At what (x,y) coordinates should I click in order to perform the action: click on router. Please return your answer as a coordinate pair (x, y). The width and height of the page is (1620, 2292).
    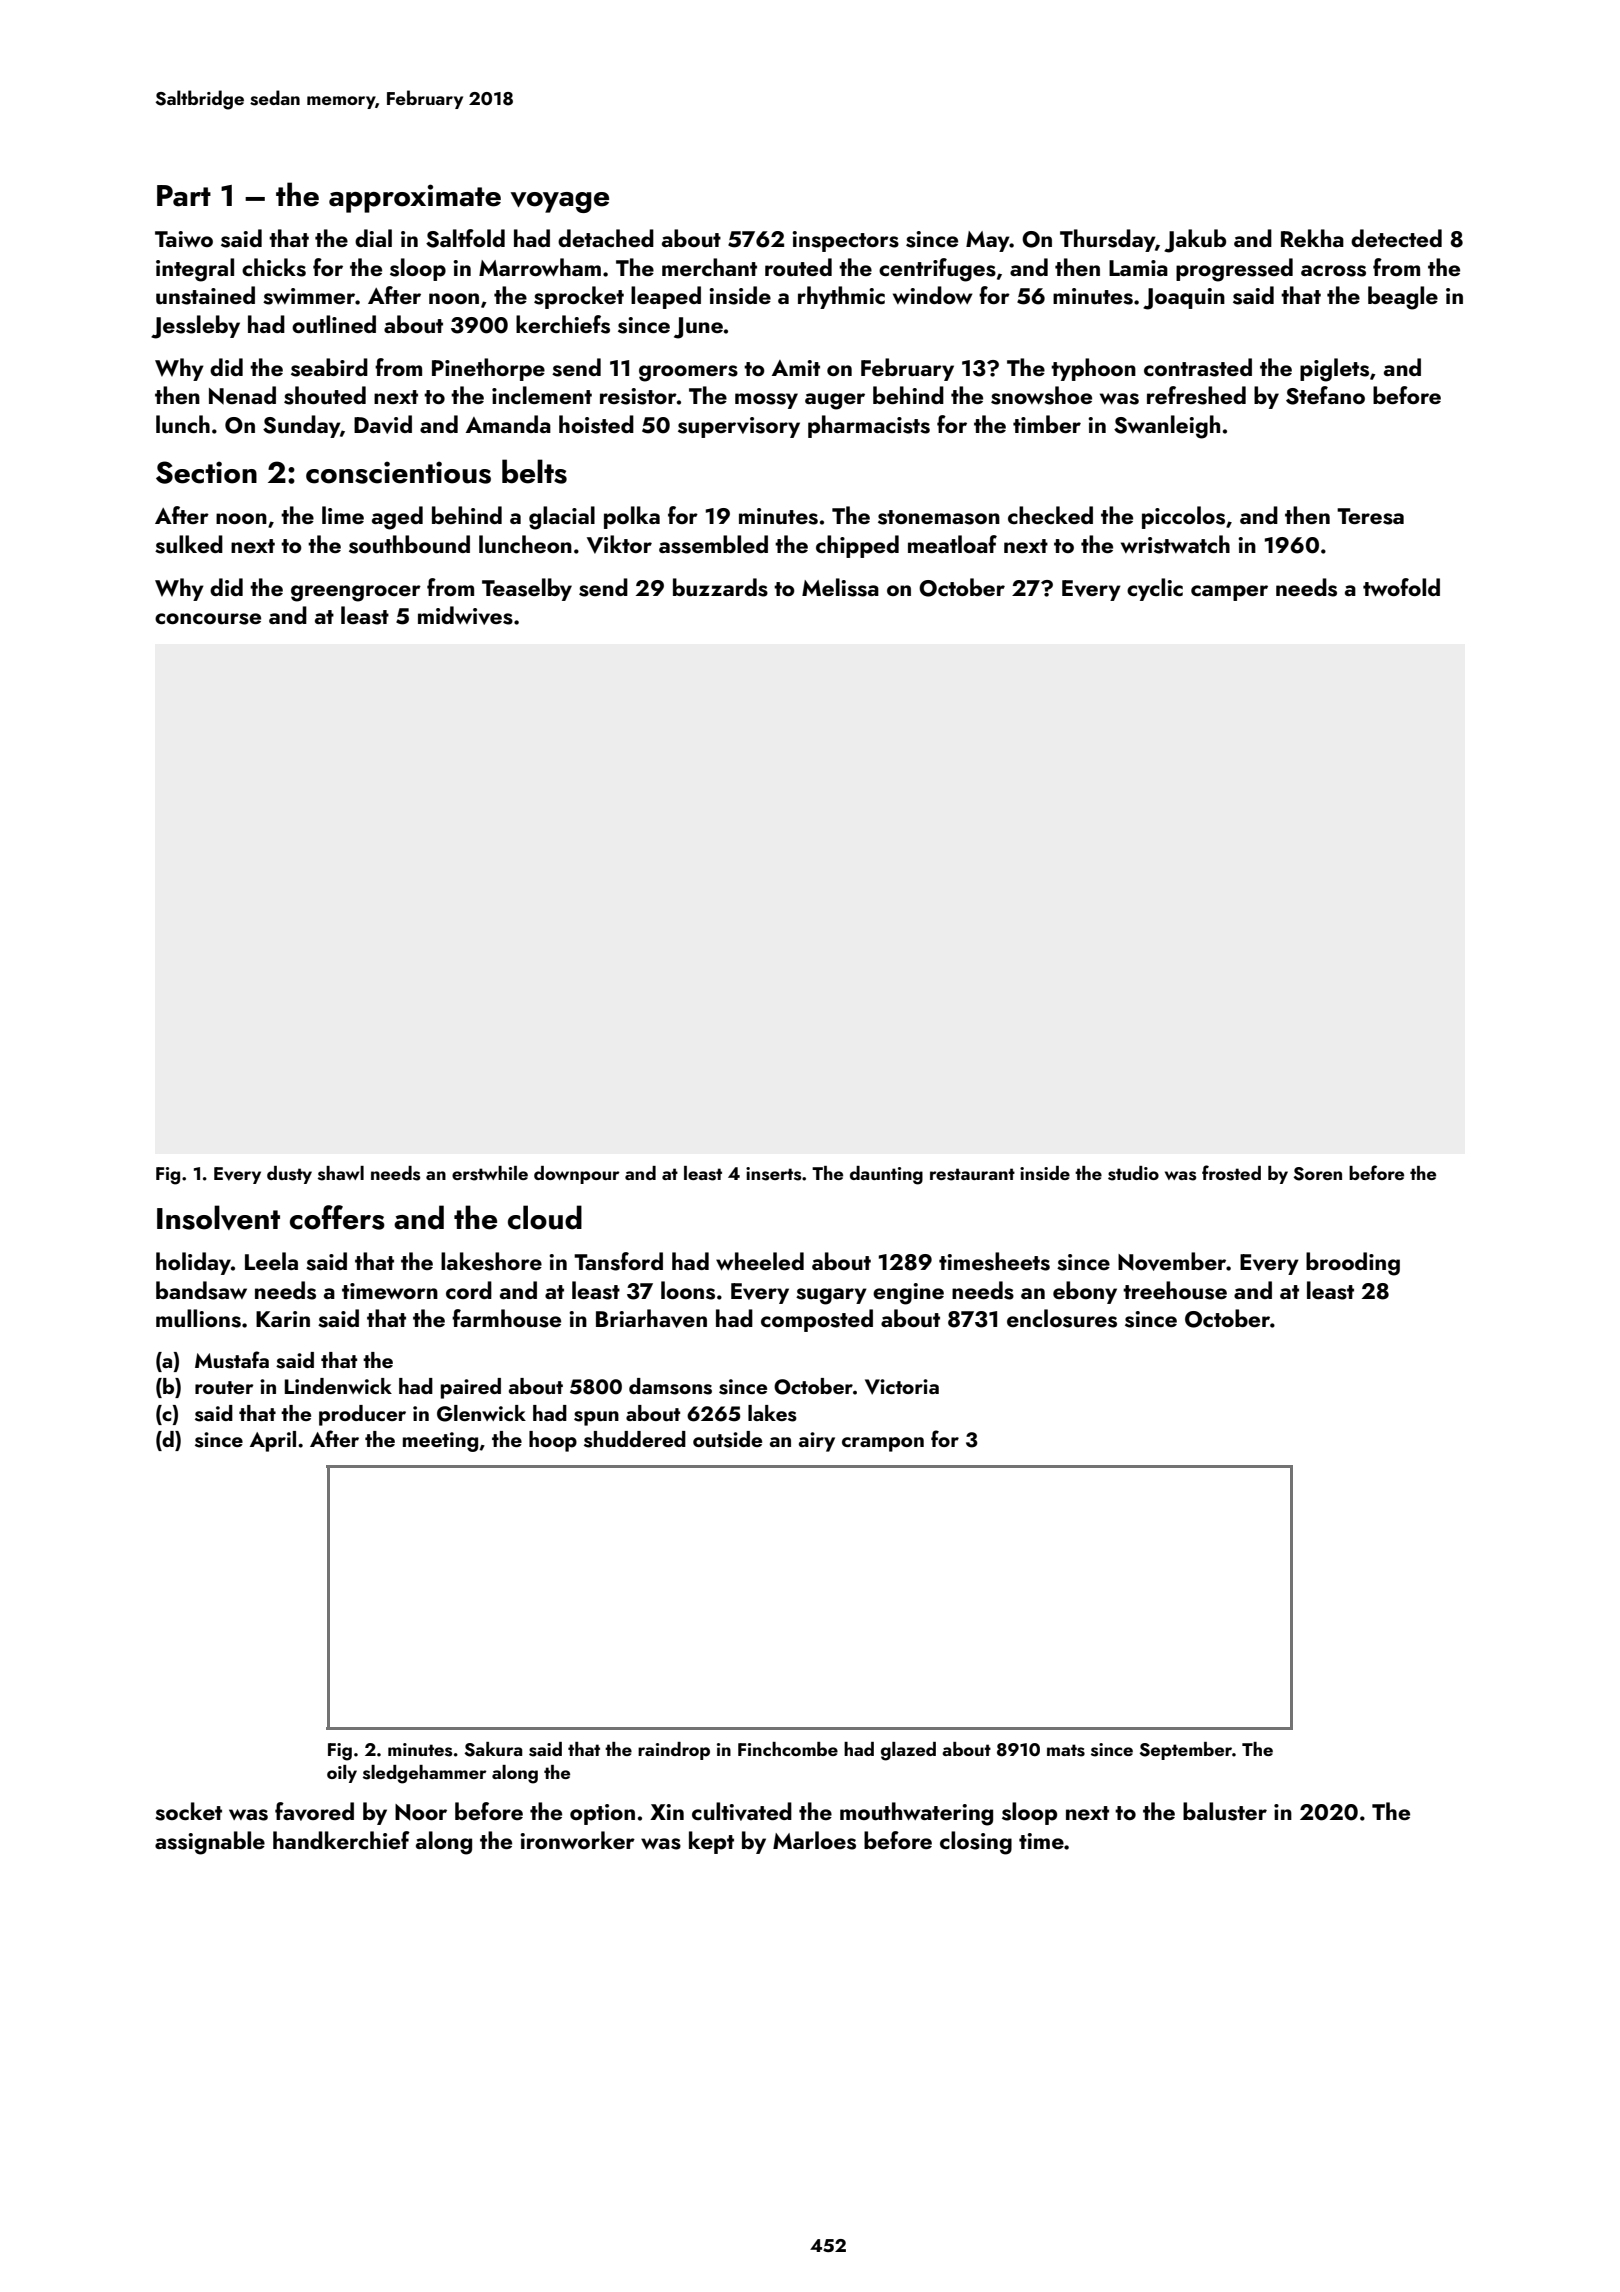
    Looking at the image, I should click on (224, 1387).
